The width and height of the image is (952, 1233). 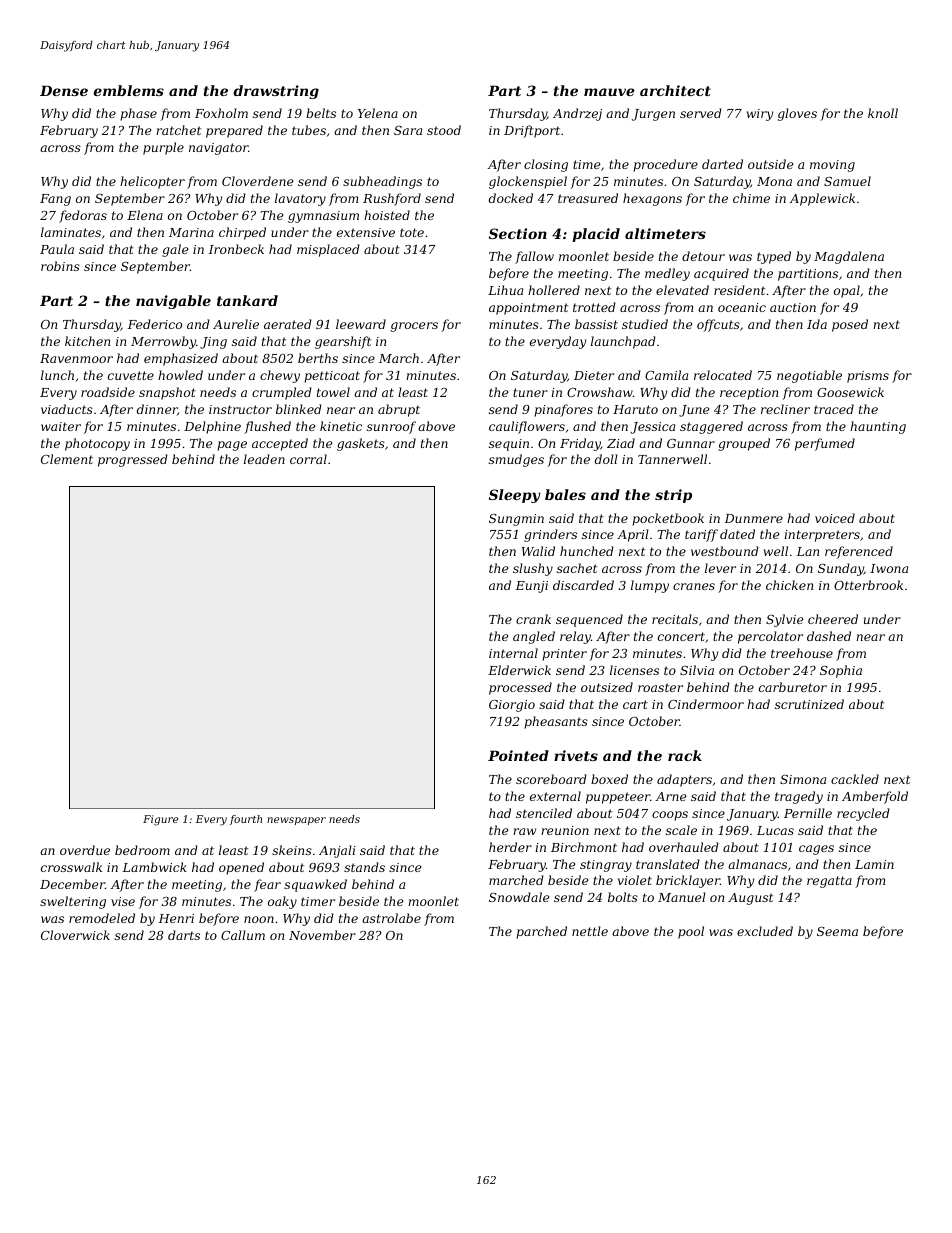 What do you see at coordinates (160, 820) in the image?
I see `Figure` at bounding box center [160, 820].
